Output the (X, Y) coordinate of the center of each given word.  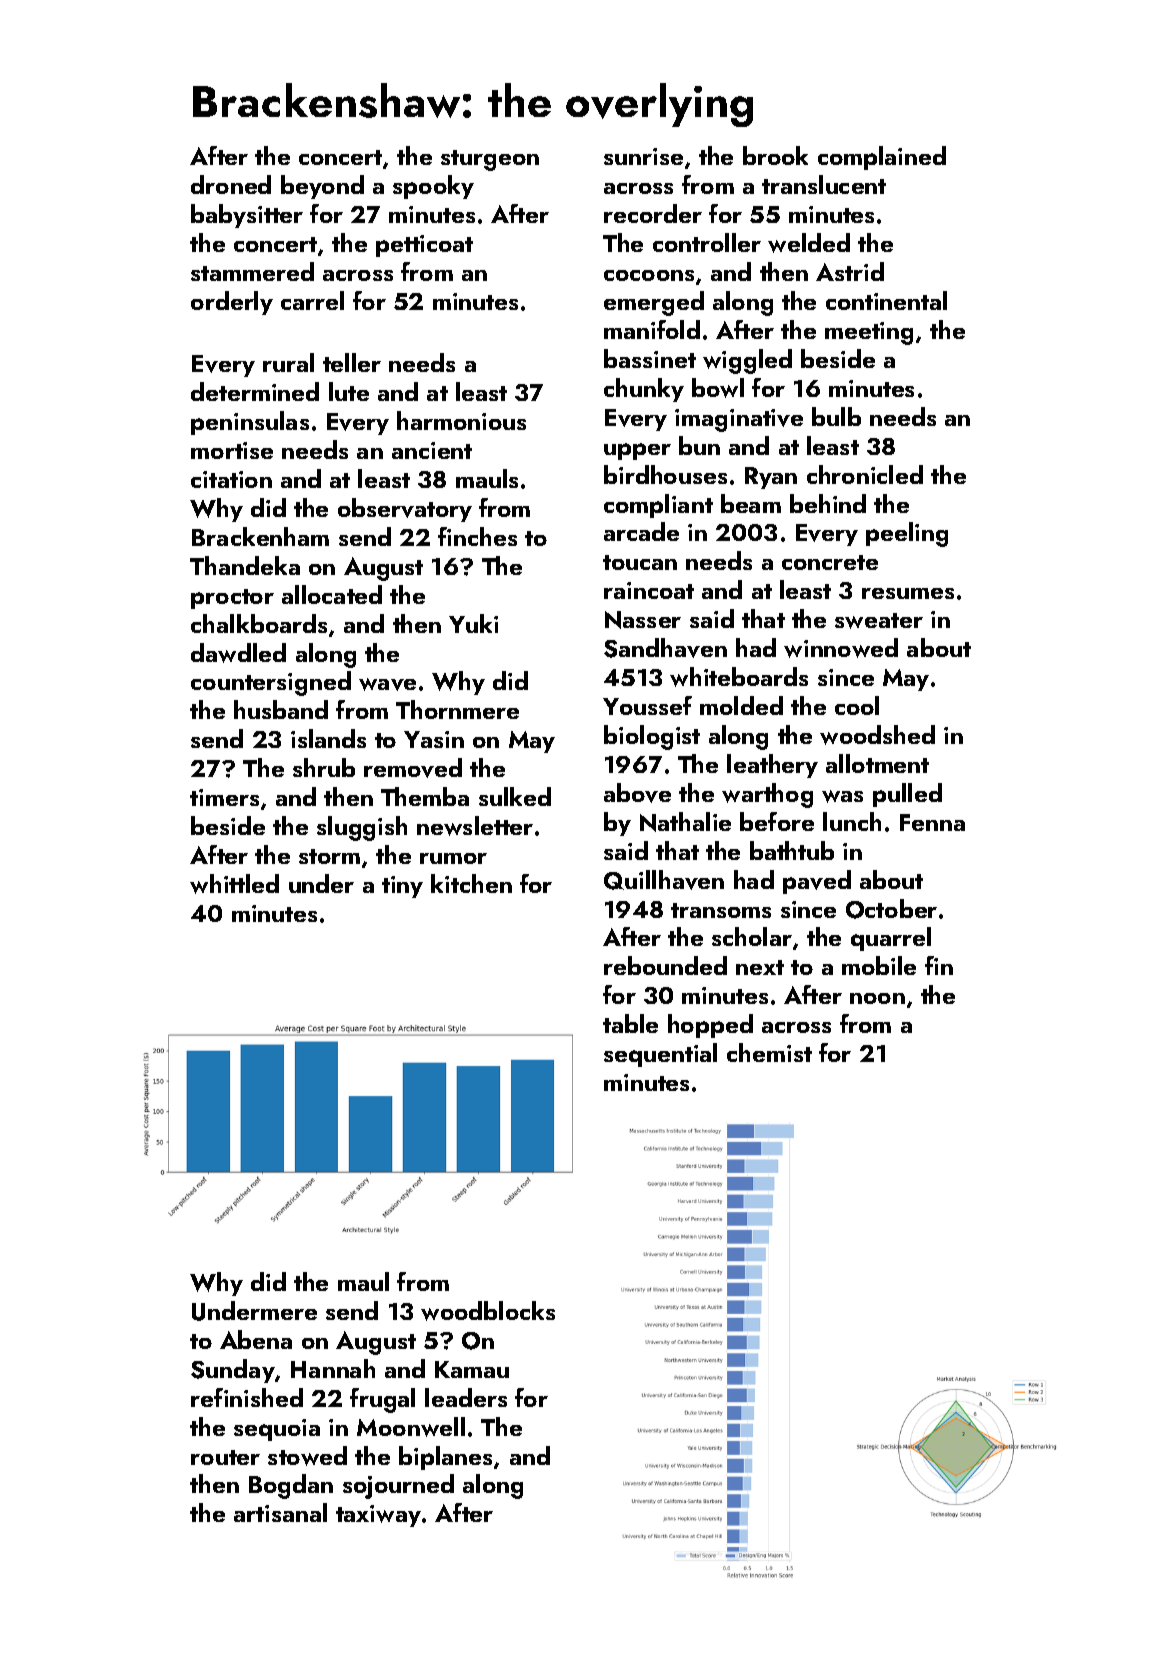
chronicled (865, 474)
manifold (652, 329)
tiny (402, 887)
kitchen (471, 883)
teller (352, 362)
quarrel (891, 939)
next (760, 967)
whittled (234, 884)
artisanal (280, 1512)
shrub (324, 767)
